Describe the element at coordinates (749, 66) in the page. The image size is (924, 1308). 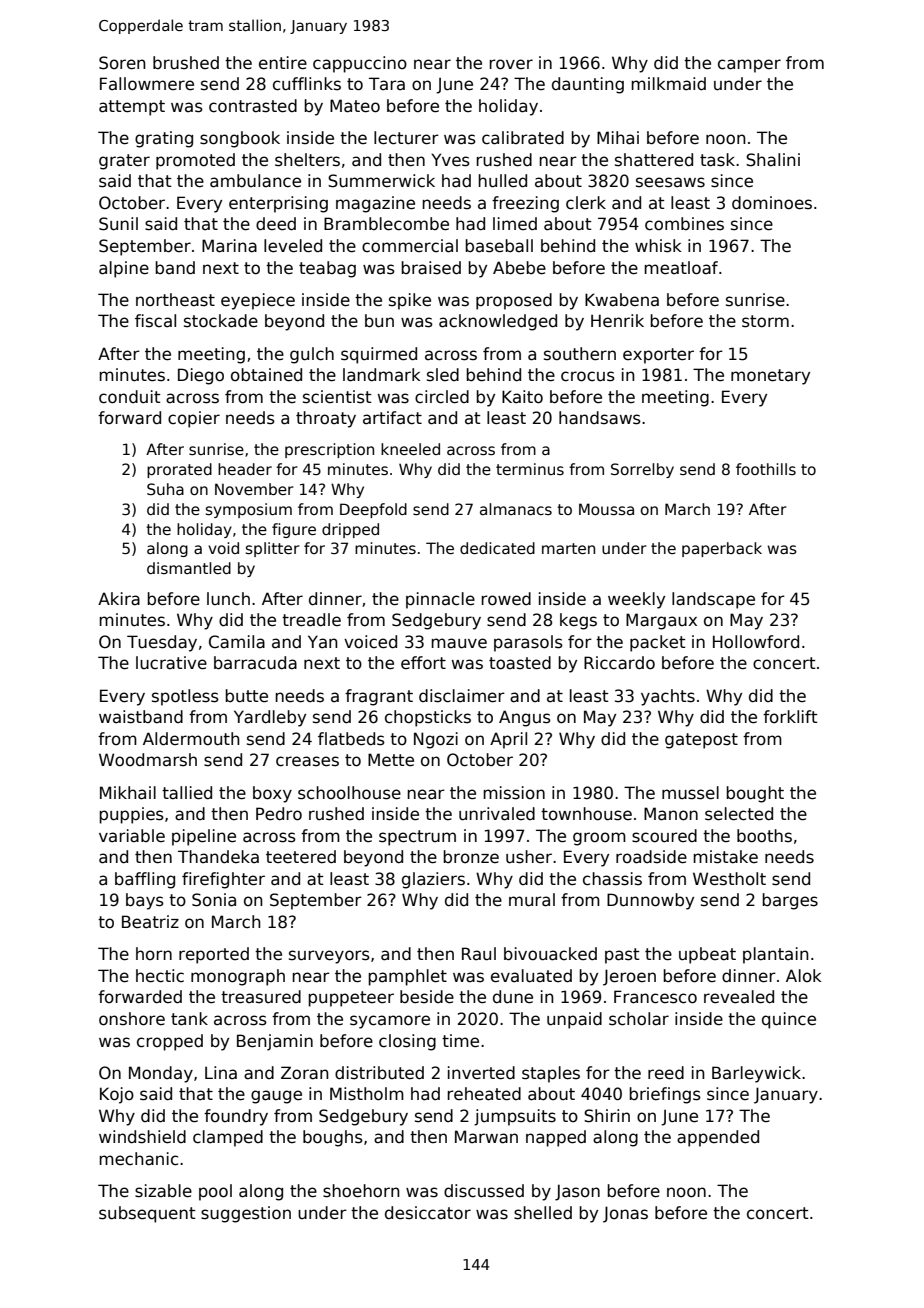
I see `camper` at that location.
